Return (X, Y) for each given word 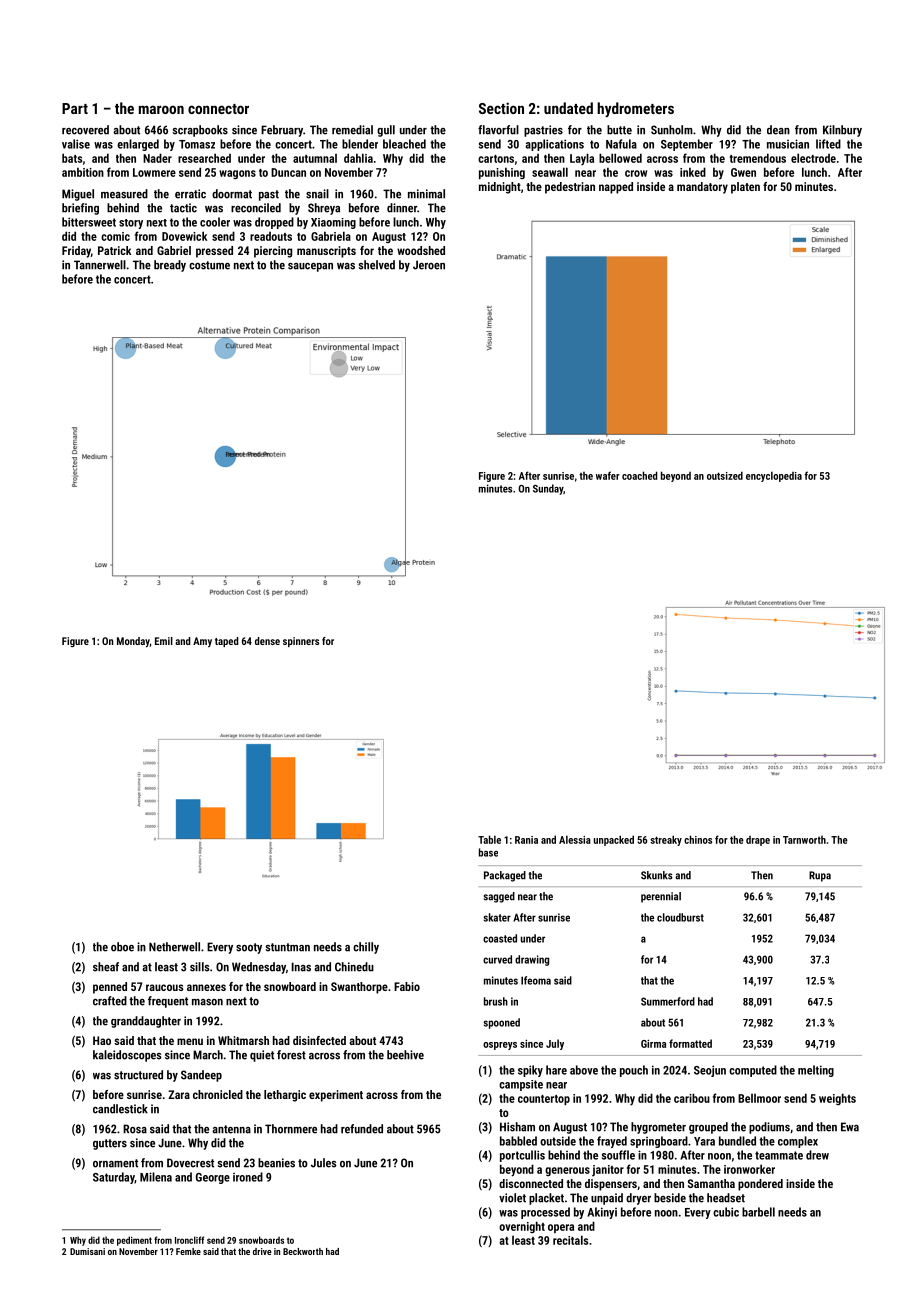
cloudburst (680, 917)
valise (76, 144)
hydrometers (635, 110)
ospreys (500, 1046)
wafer (608, 475)
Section (501, 108)
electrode (813, 158)
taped (227, 642)
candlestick (120, 1109)
